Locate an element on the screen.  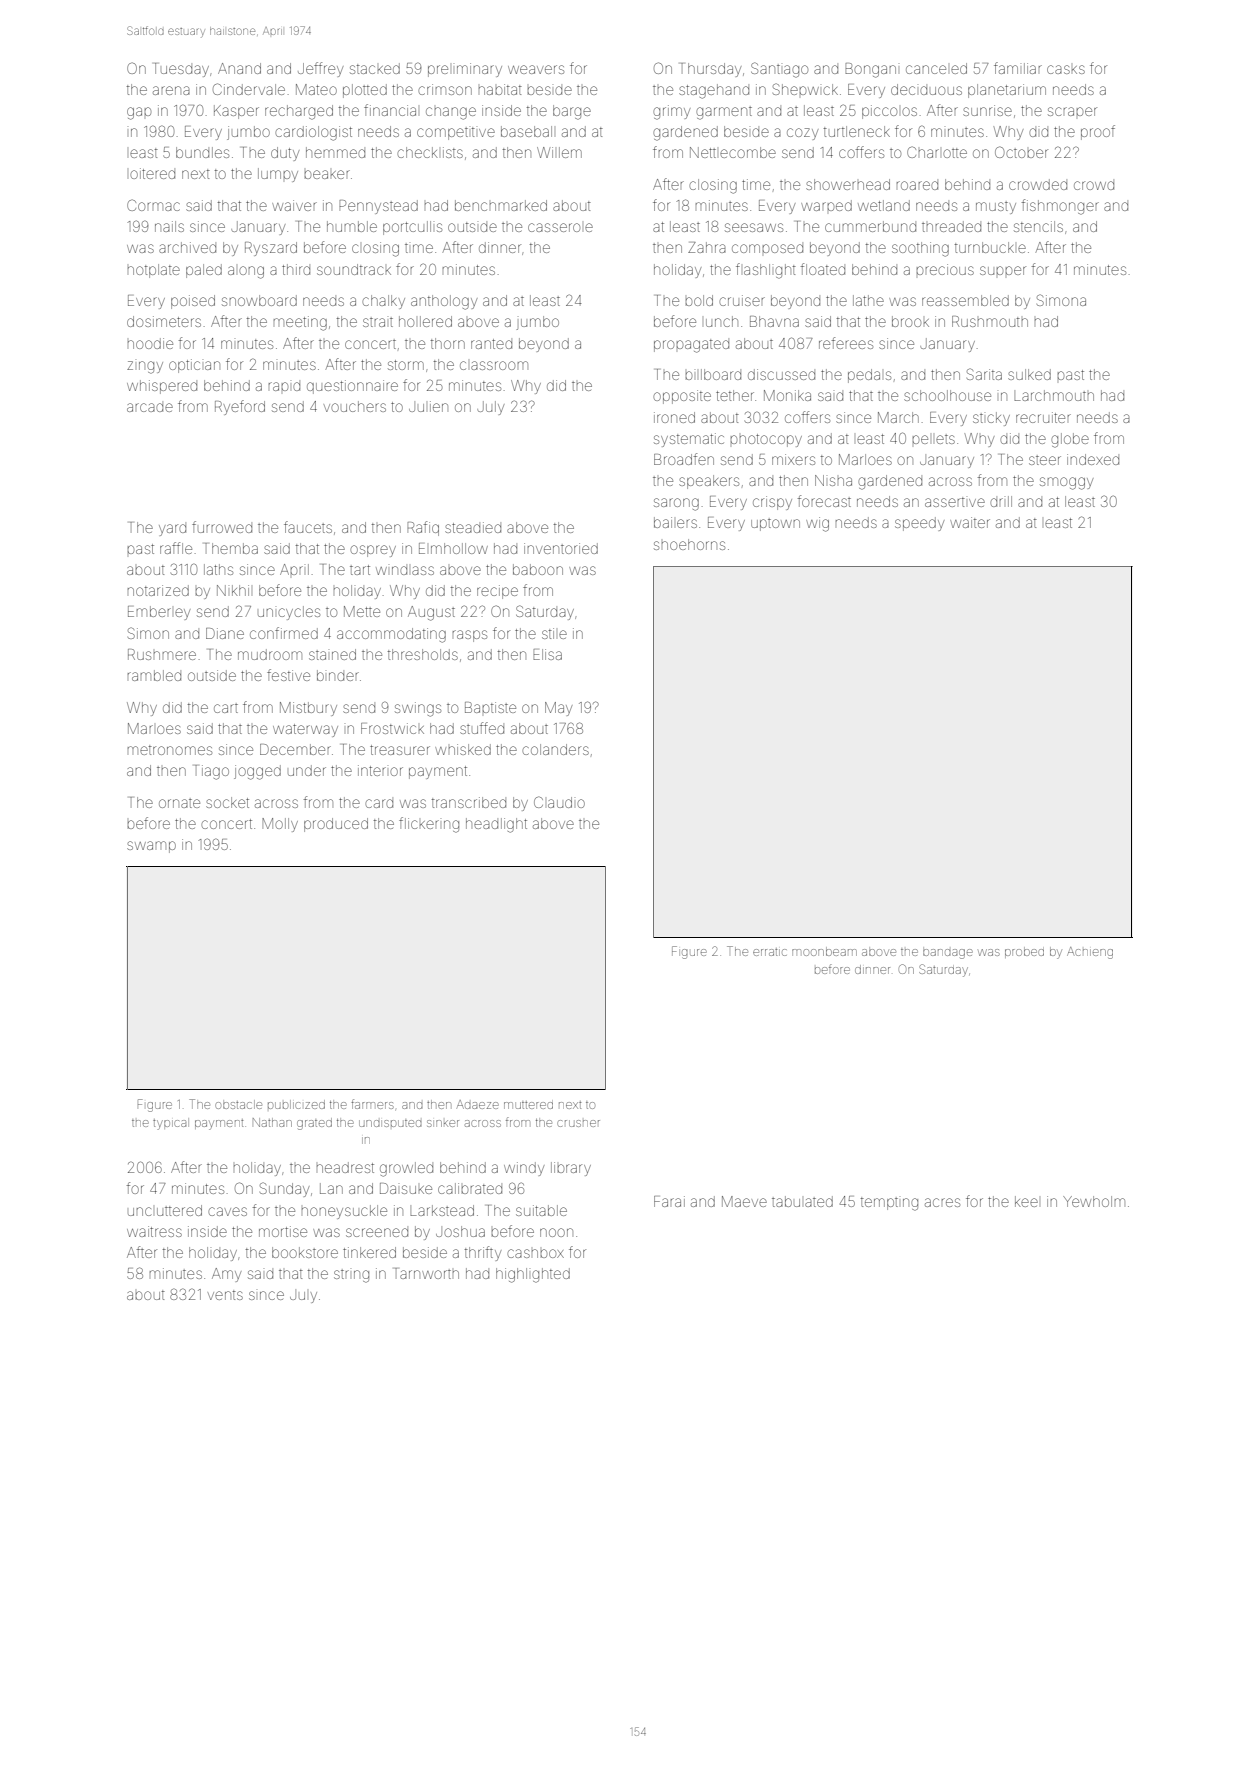
loitered is located at coordinates (152, 173).
